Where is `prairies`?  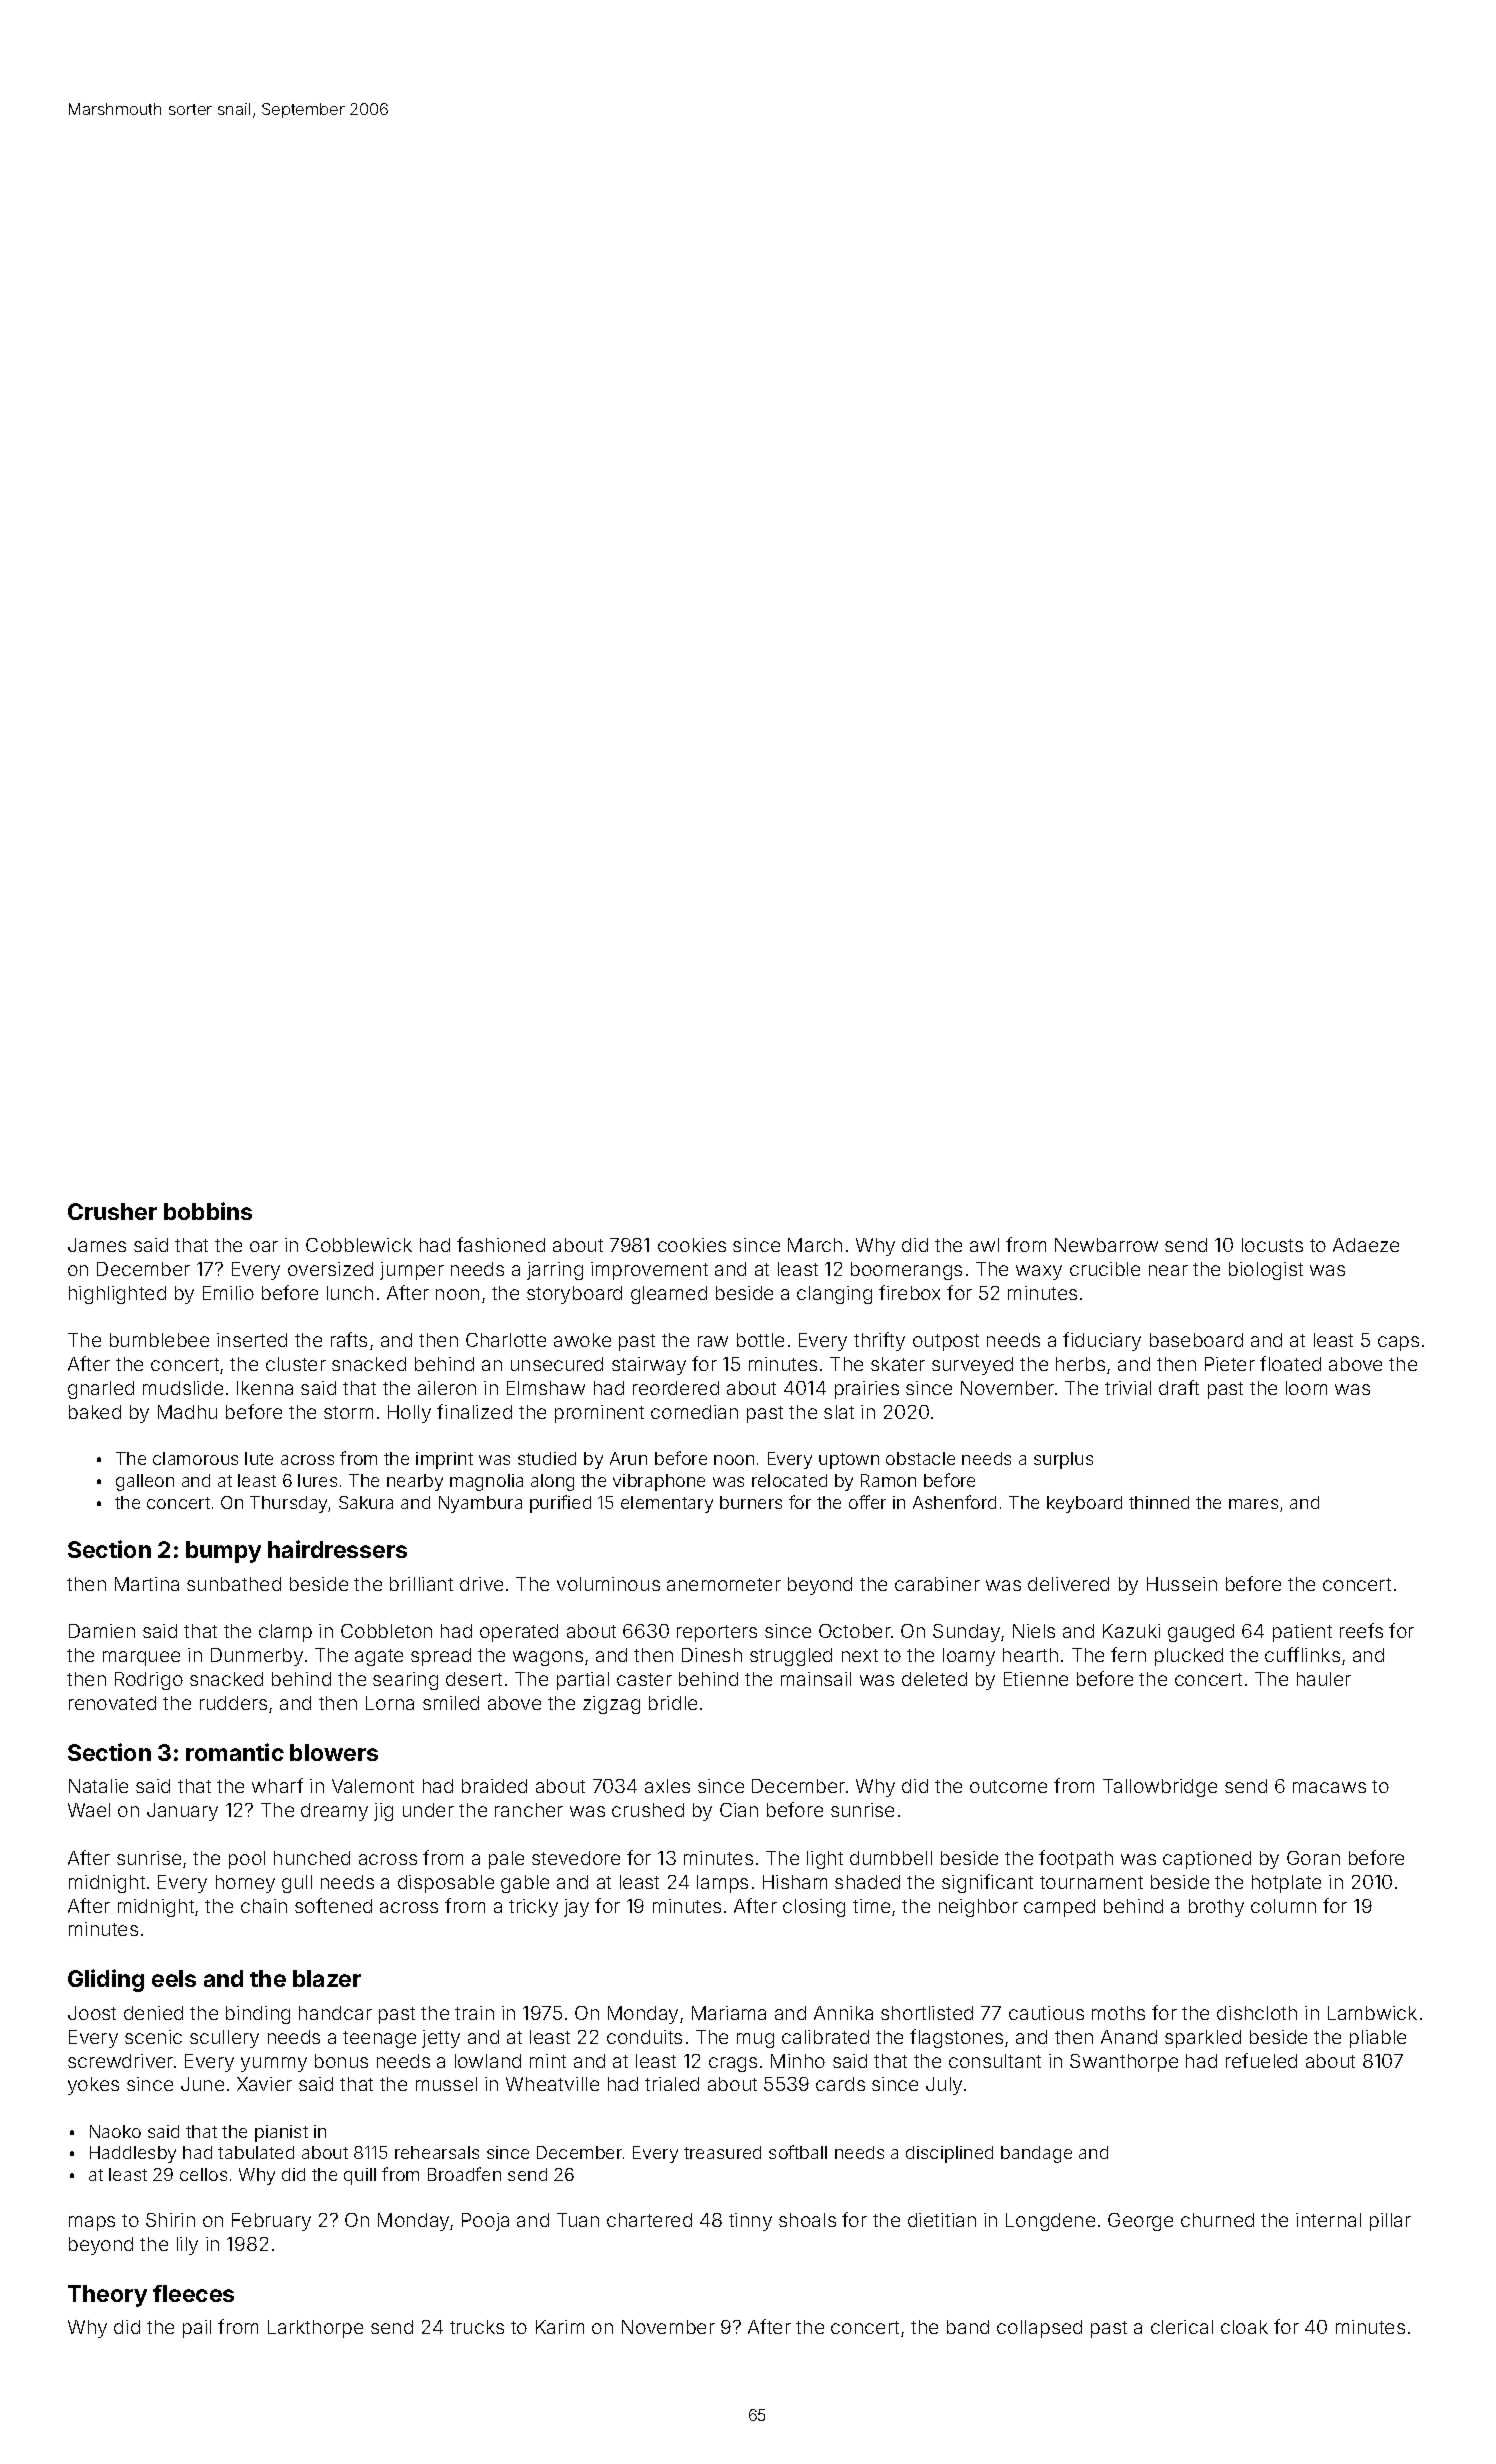 prairies is located at coordinates (867, 1390).
